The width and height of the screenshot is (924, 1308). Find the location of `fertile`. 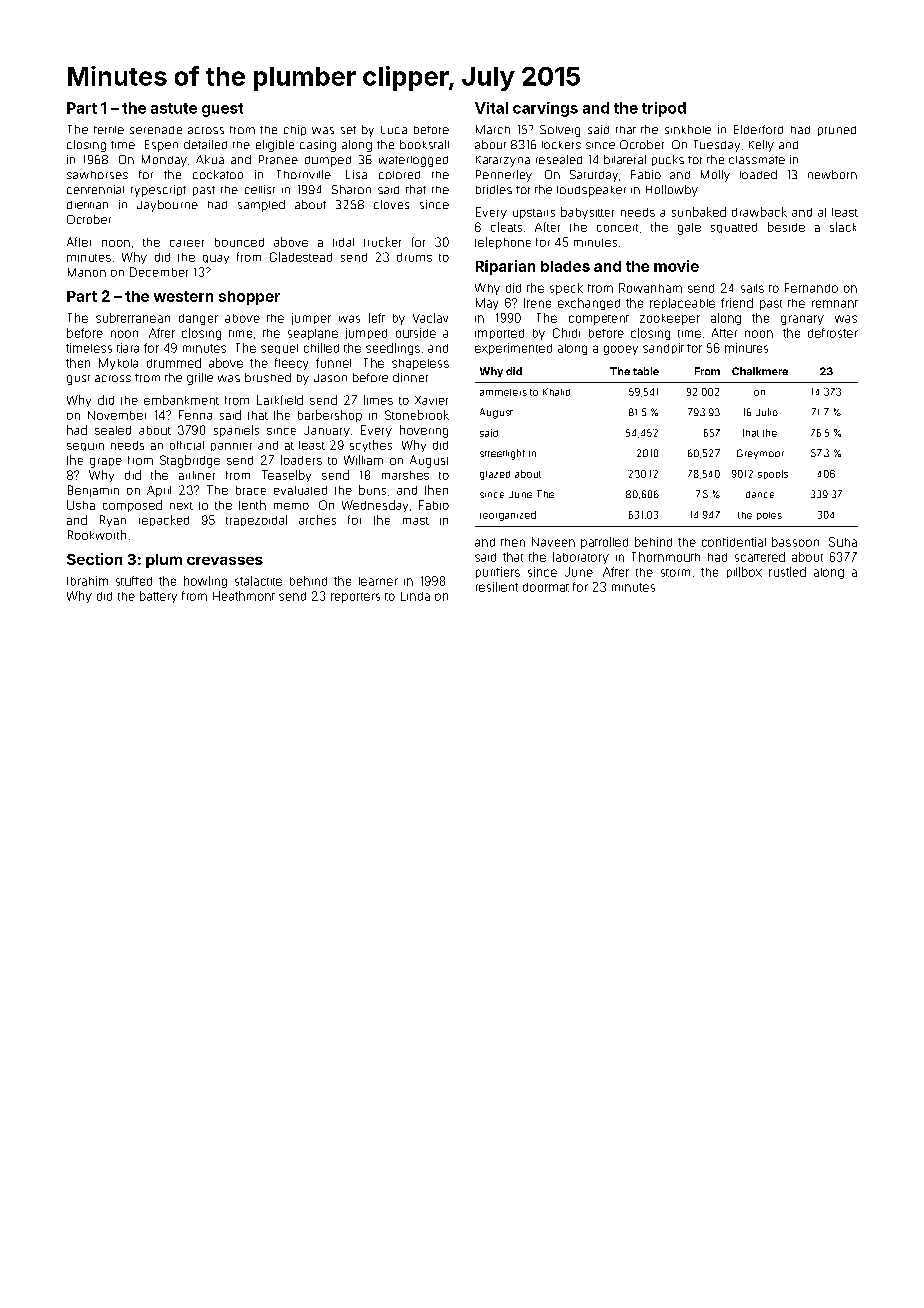

fertile is located at coordinates (109, 130).
